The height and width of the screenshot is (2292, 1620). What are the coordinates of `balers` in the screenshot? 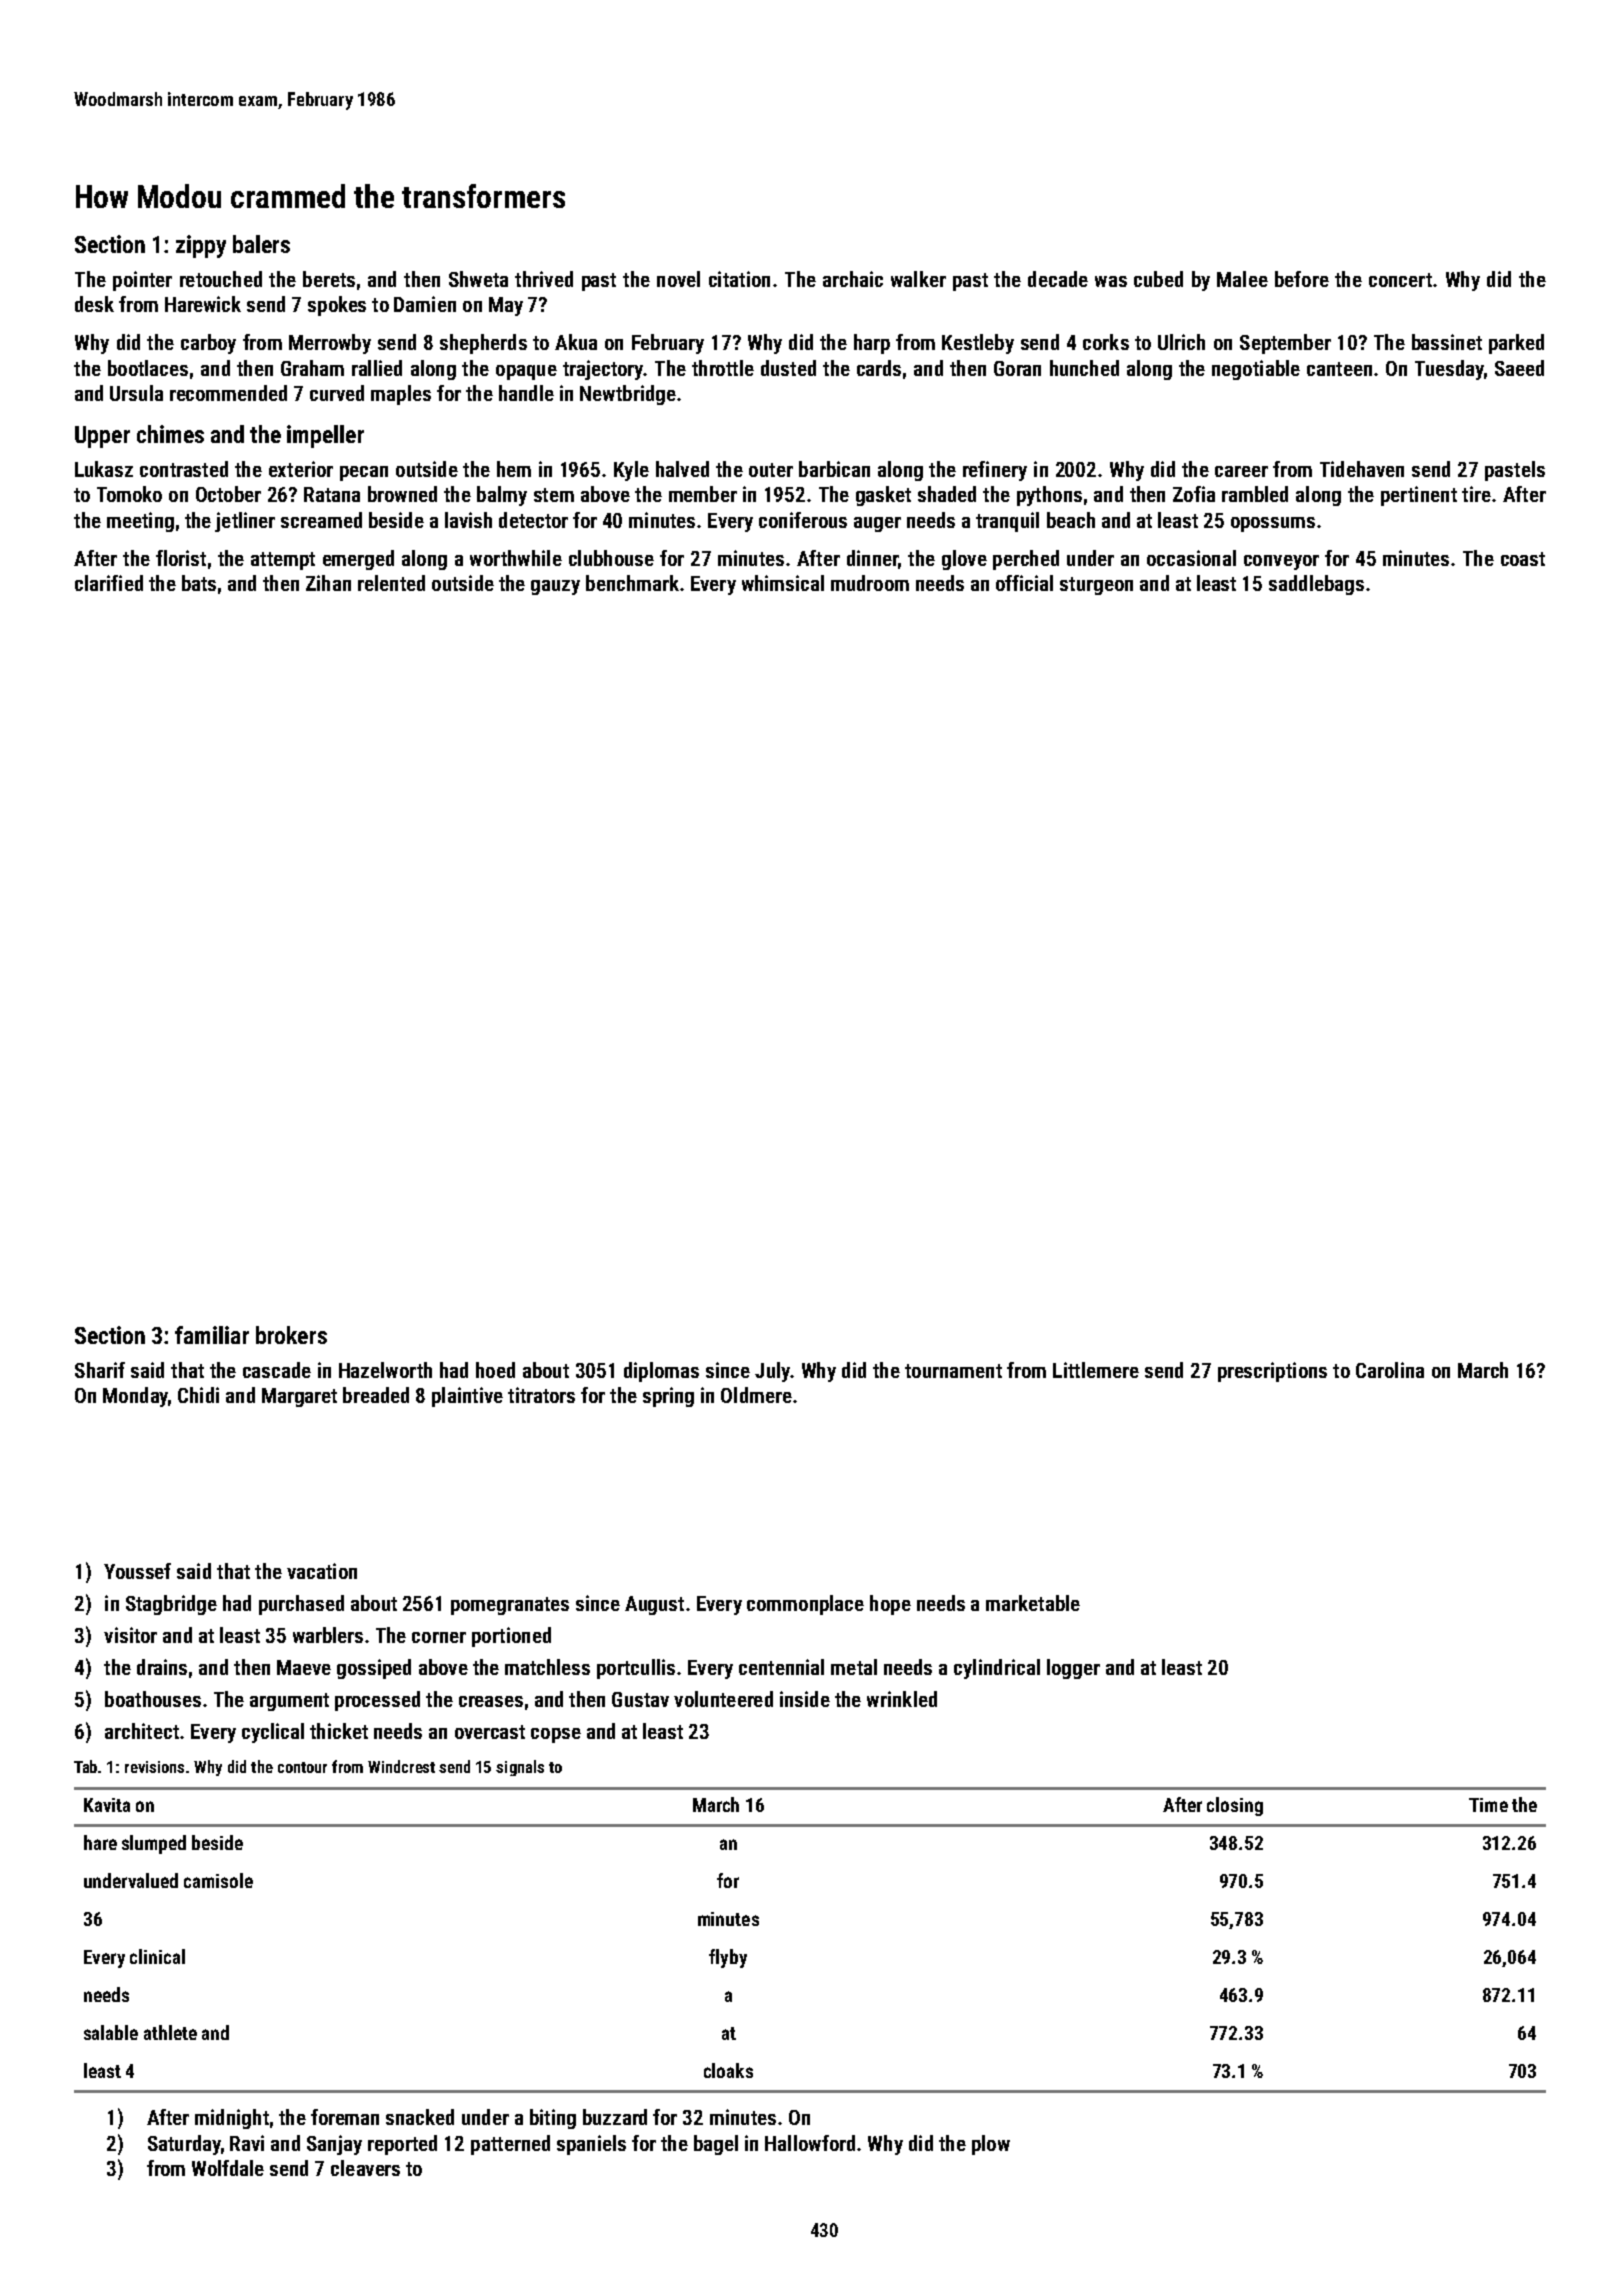 It's located at (261, 244).
